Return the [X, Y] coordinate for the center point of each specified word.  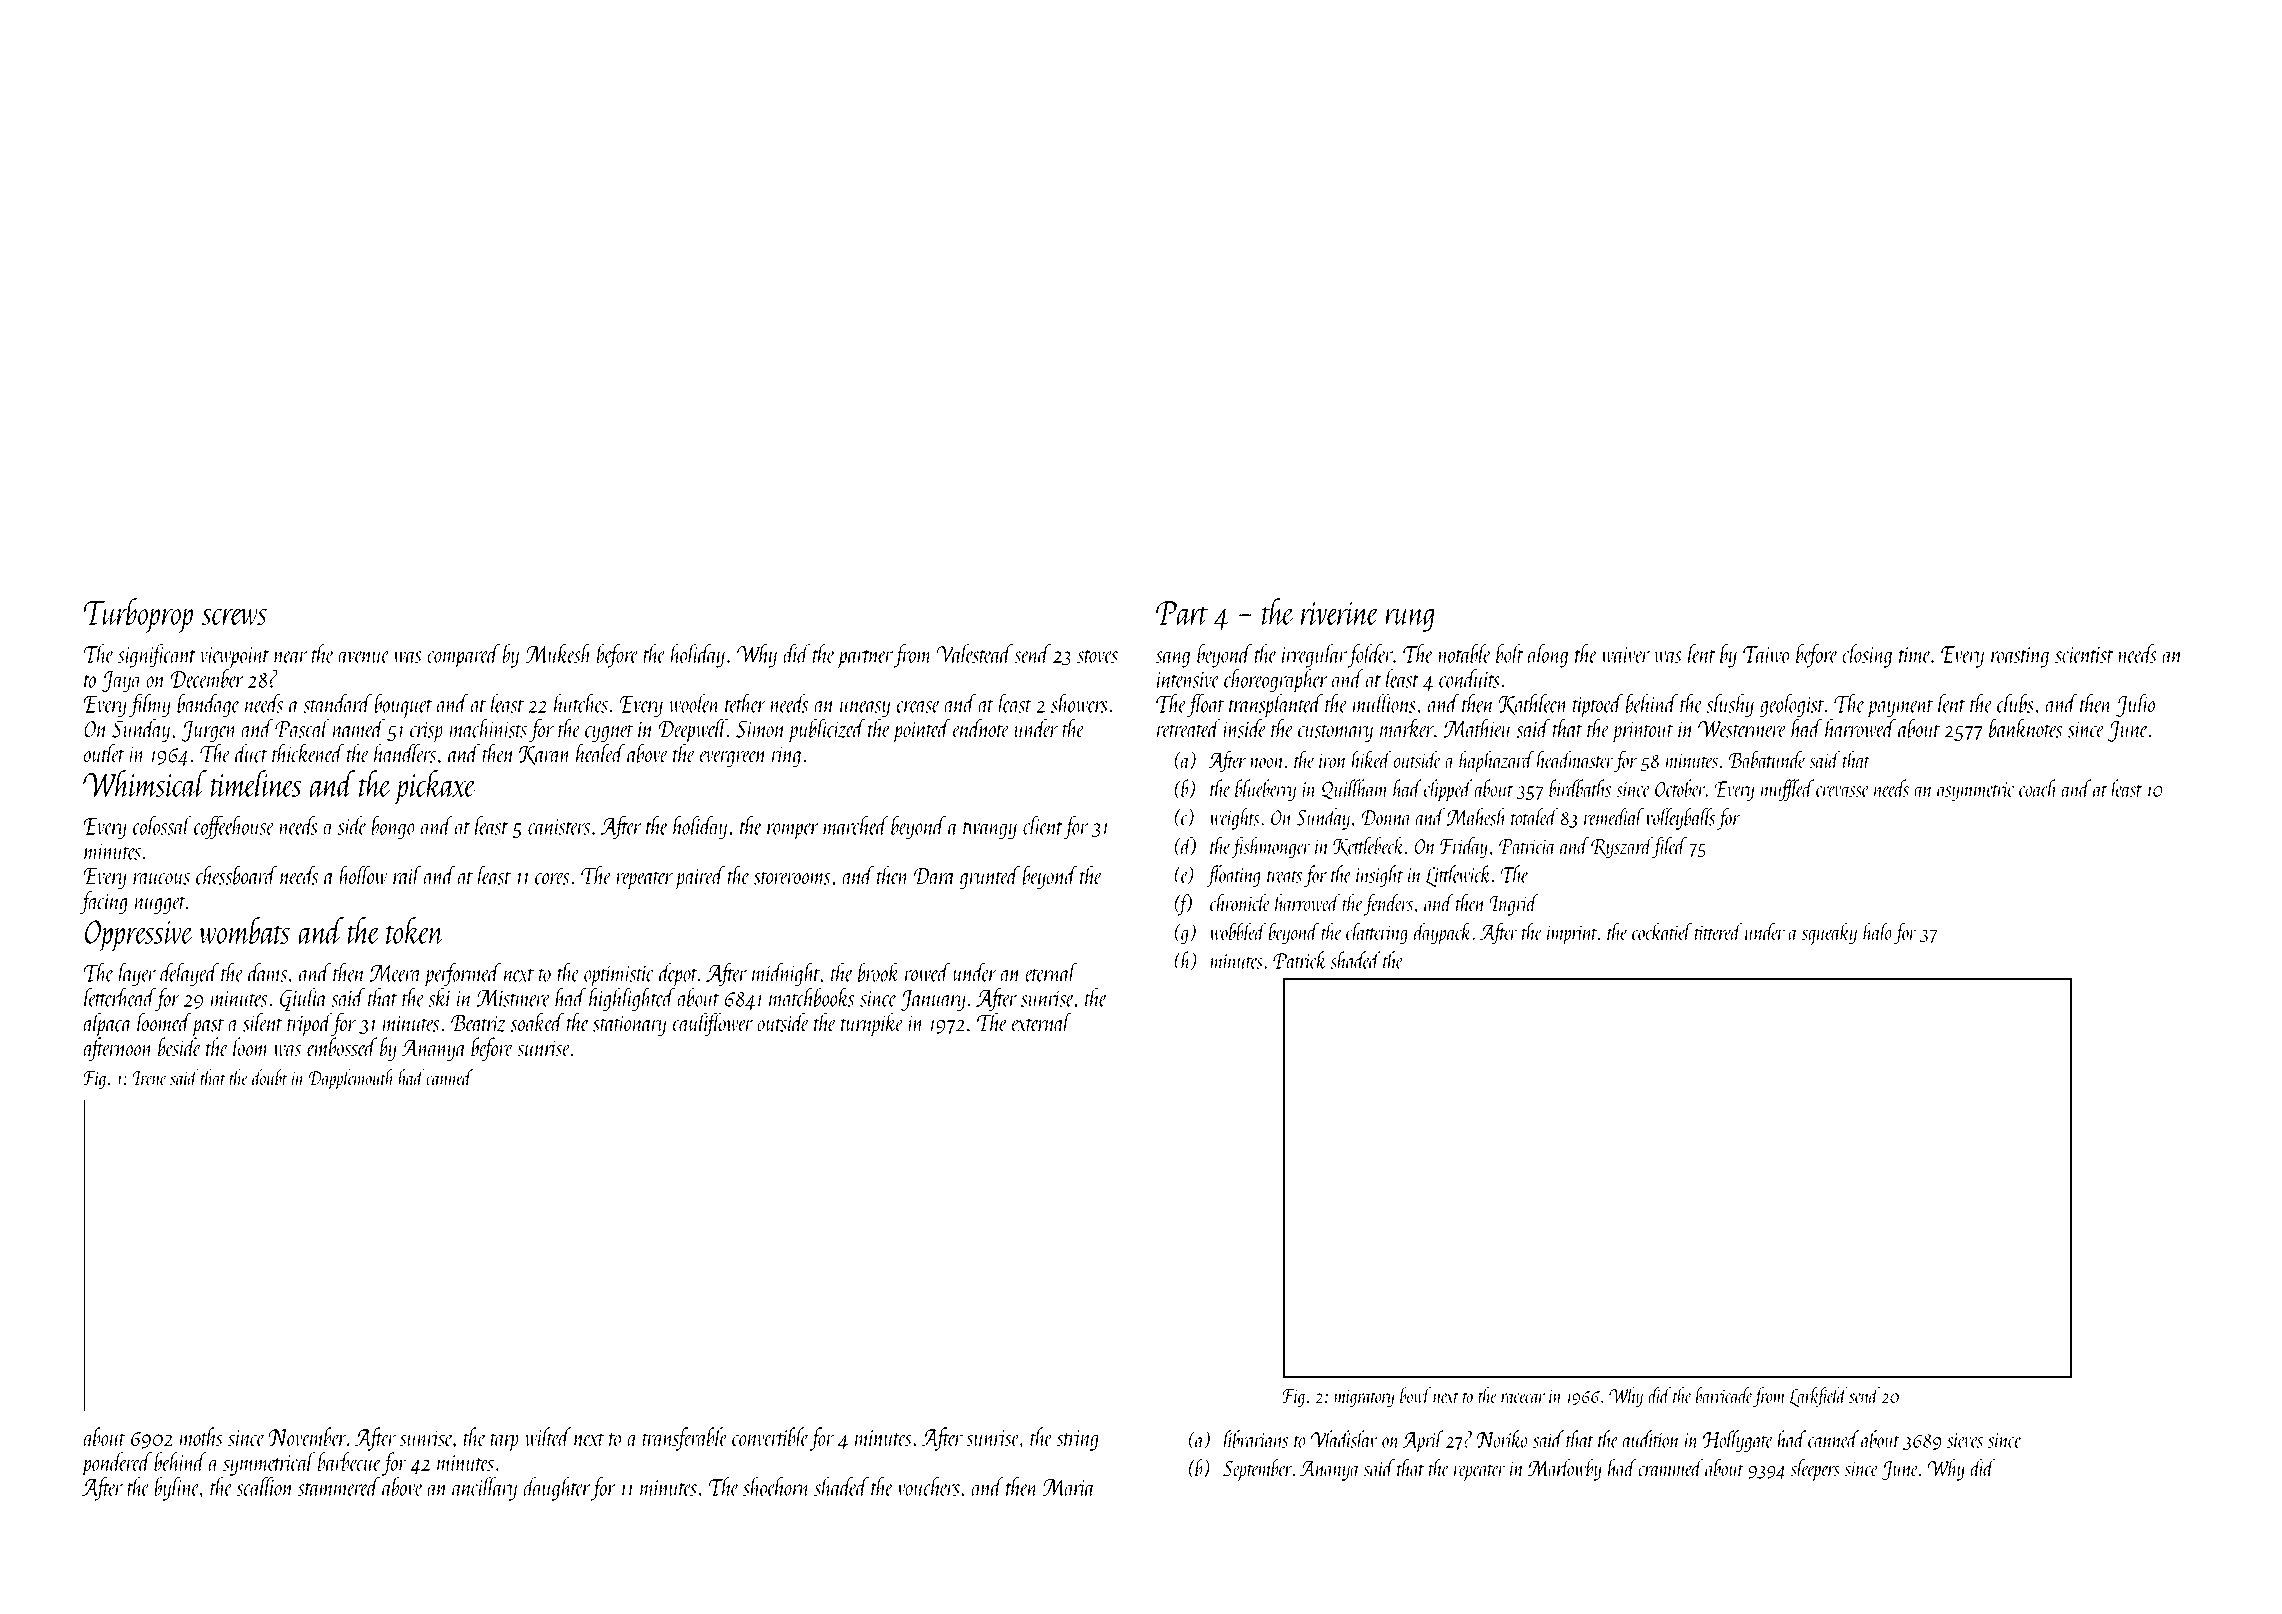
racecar [1523, 1398]
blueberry [1265, 790]
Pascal [302, 728]
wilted [548, 1436]
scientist [2084, 655]
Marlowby [1565, 1470]
